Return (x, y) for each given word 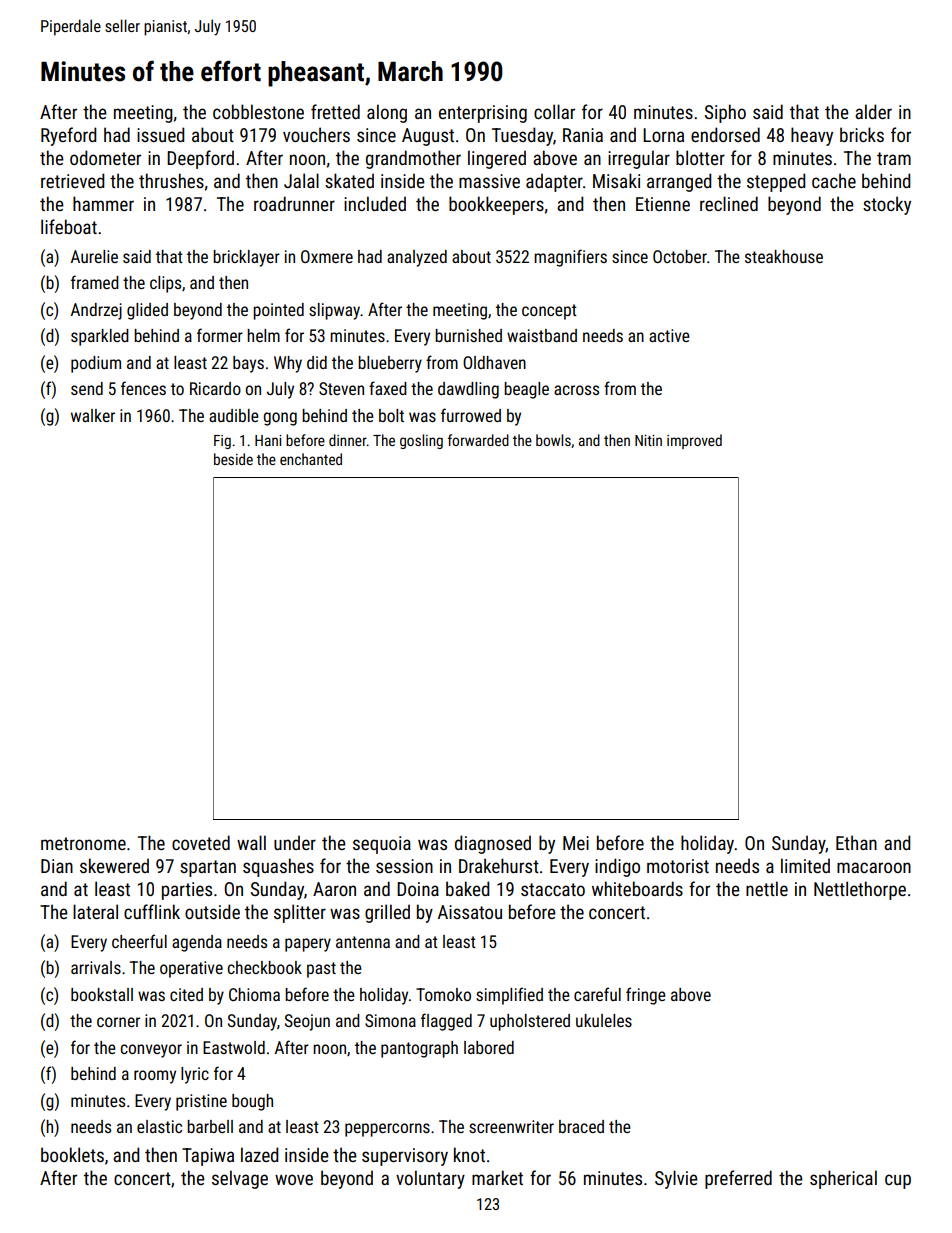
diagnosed (493, 844)
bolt (391, 415)
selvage (240, 1179)
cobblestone (258, 111)
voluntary (430, 1179)
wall (251, 842)
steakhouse (784, 256)
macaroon (874, 867)
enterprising (483, 114)
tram (894, 158)
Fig (222, 442)
